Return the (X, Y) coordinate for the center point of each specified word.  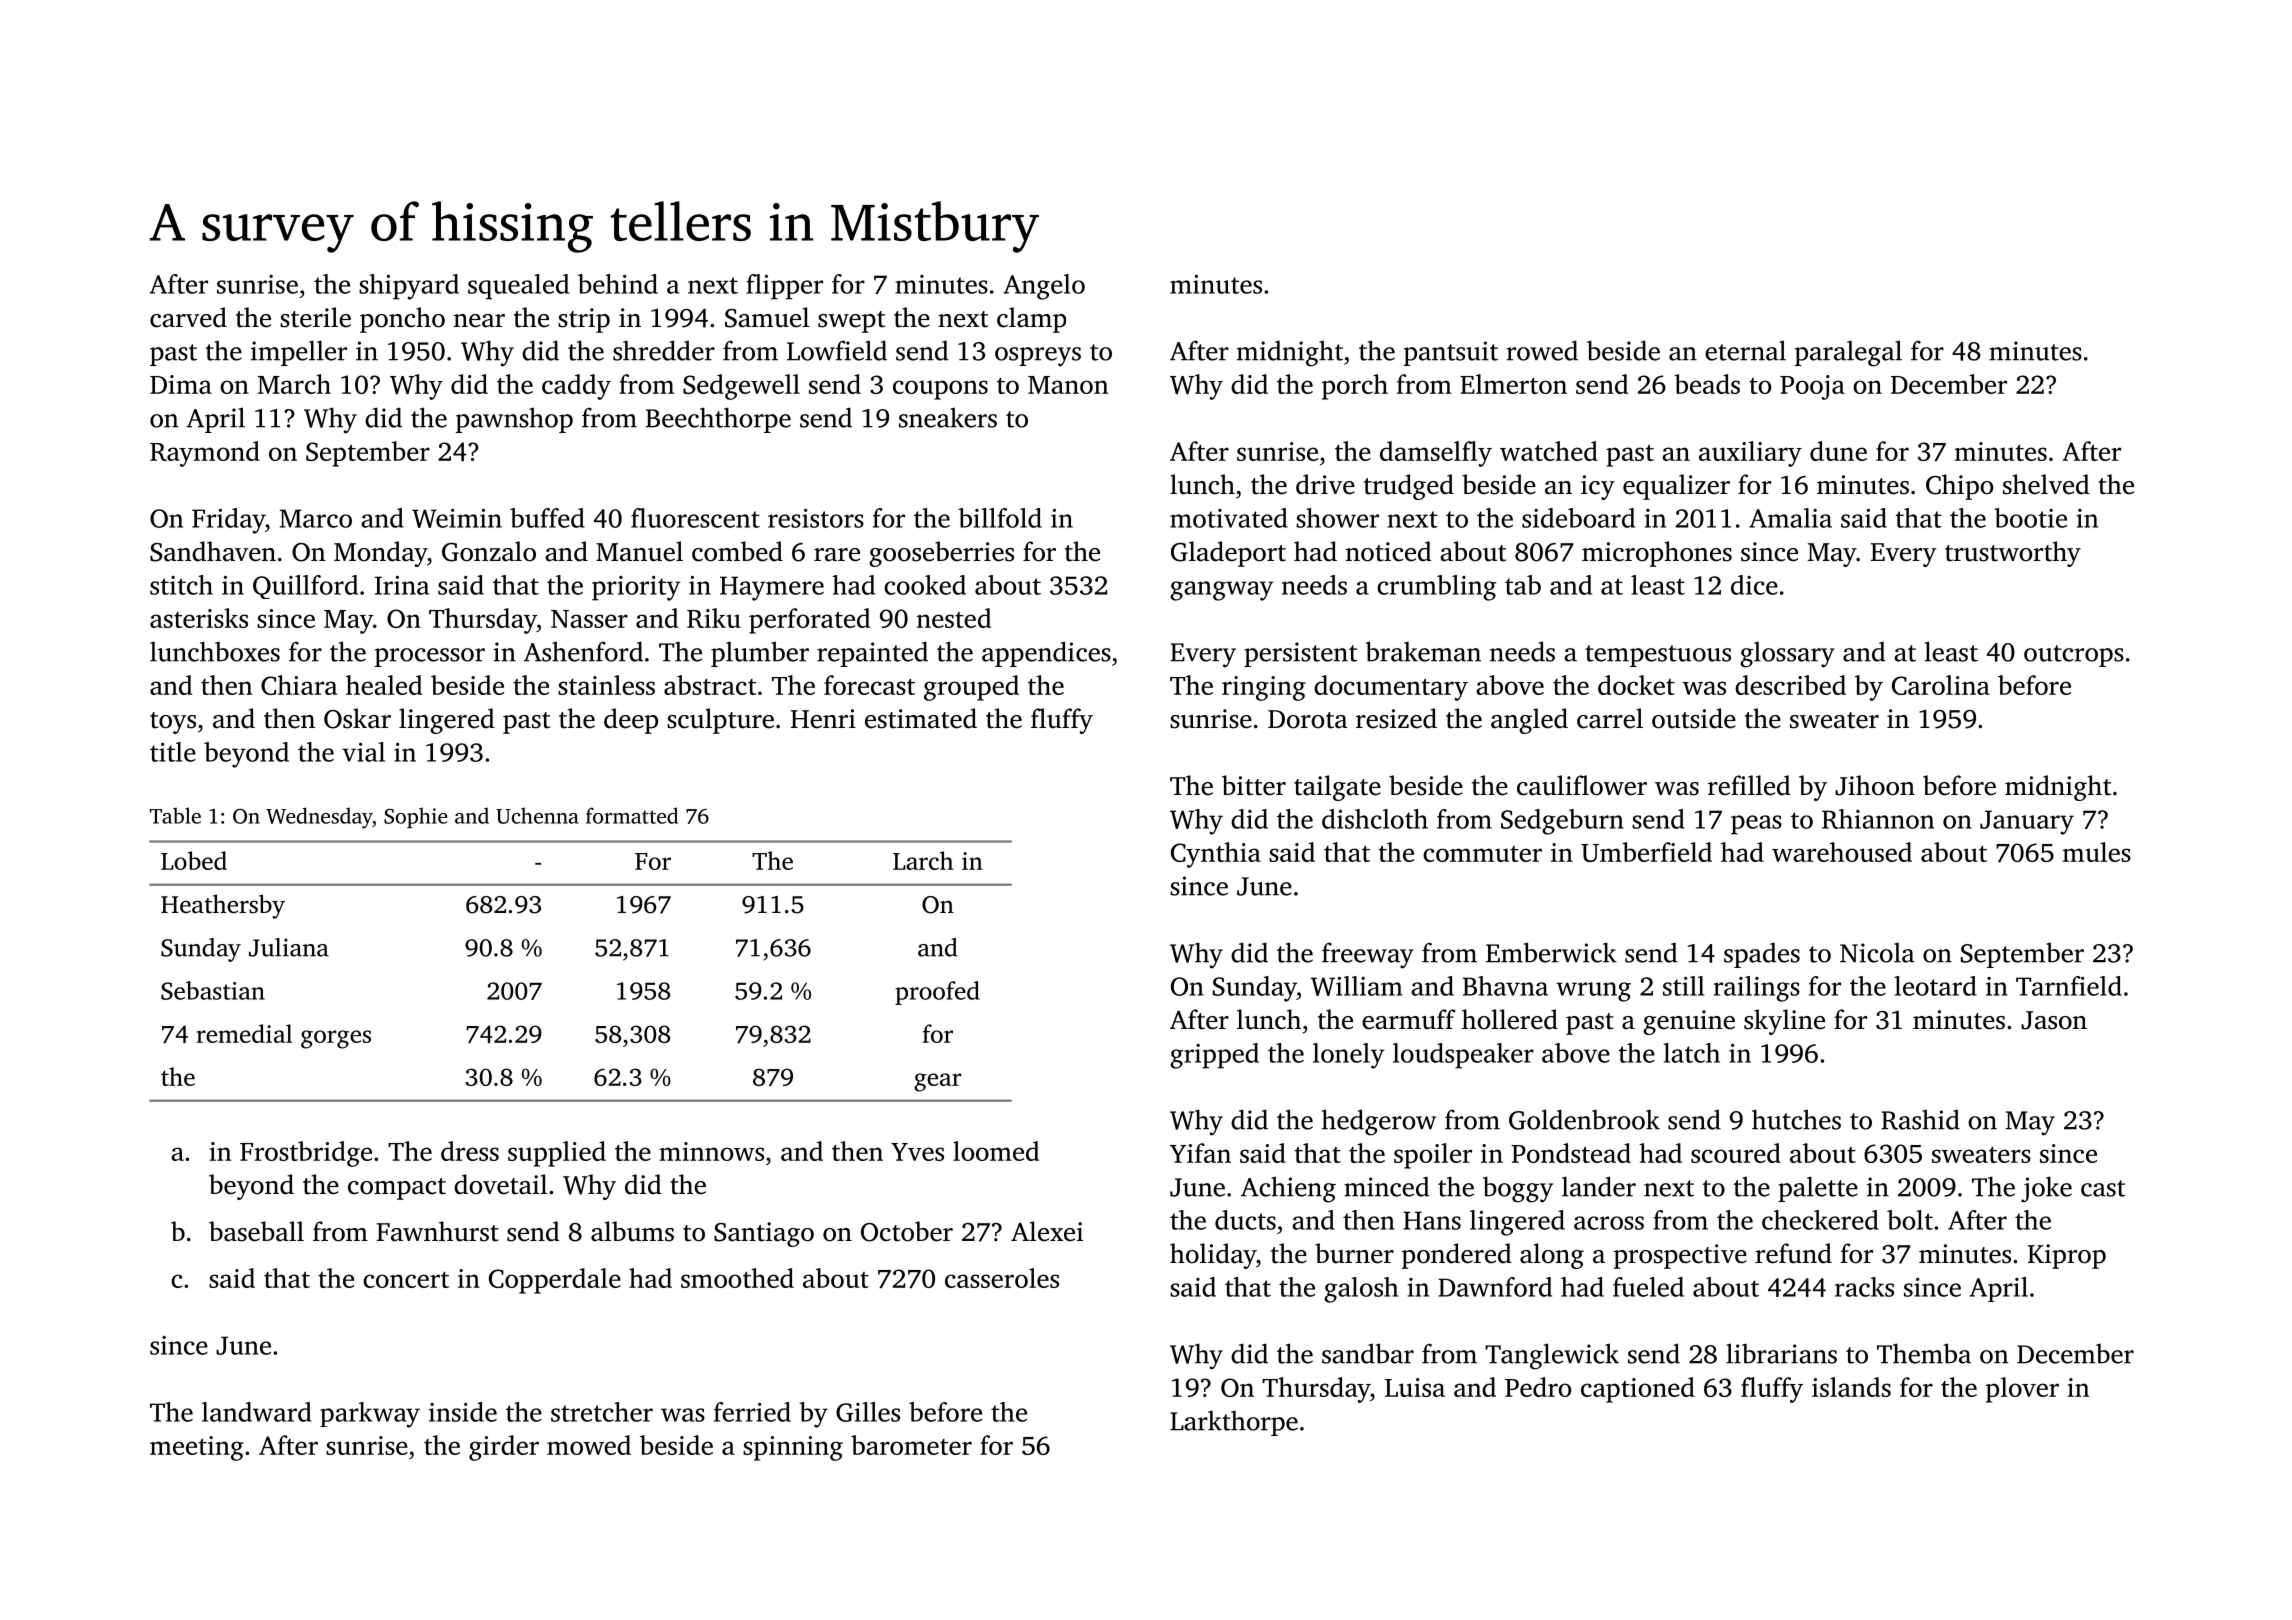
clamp (1031, 320)
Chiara (299, 685)
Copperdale (555, 1281)
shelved (2046, 484)
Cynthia (1216, 855)
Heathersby (223, 906)
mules (2097, 852)
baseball (256, 1231)
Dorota (1308, 719)
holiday (1213, 1256)
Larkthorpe (1234, 1423)
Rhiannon (1878, 819)
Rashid (1920, 1119)
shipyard (409, 287)
